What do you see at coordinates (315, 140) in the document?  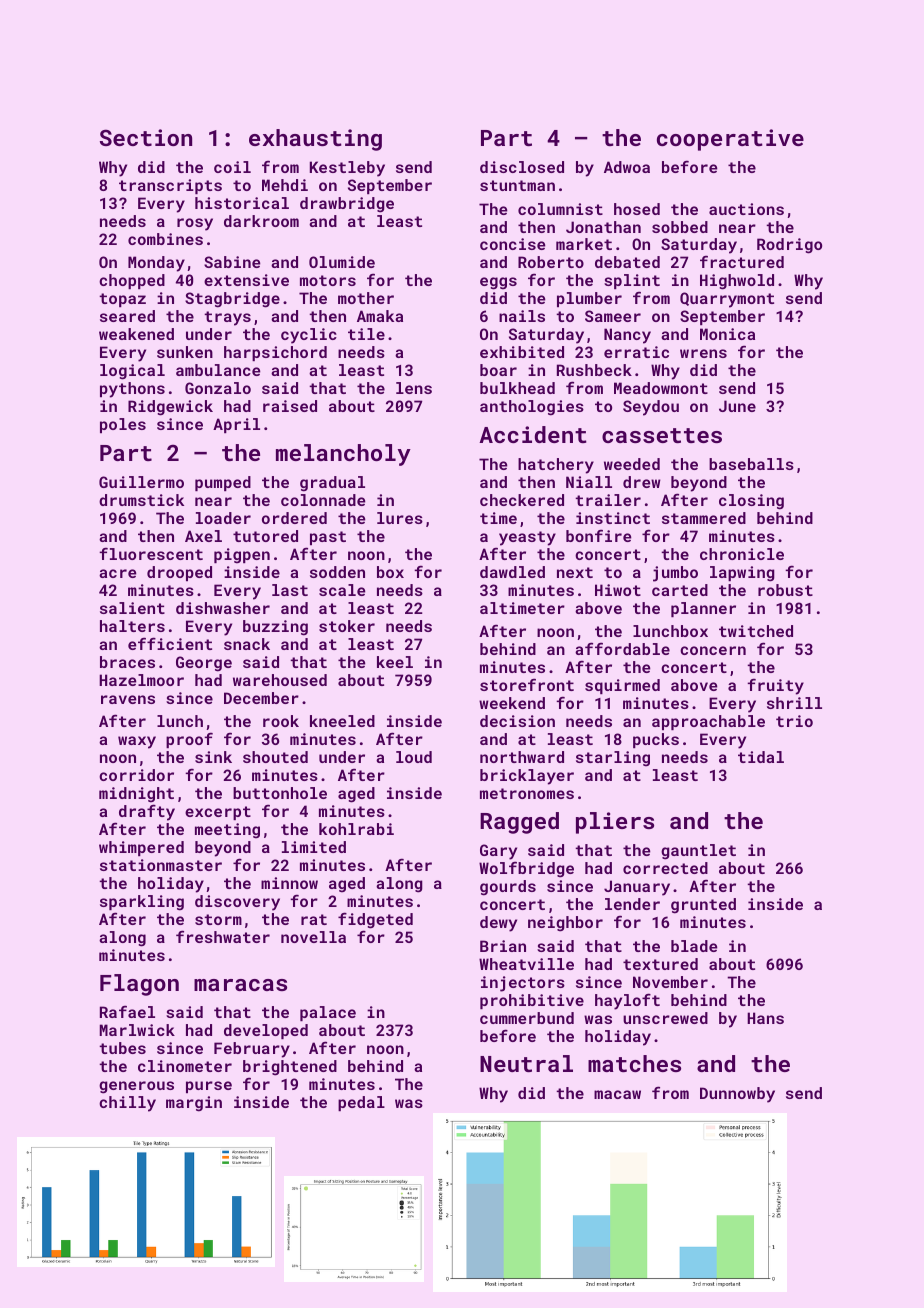 I see `exhausting` at bounding box center [315, 140].
